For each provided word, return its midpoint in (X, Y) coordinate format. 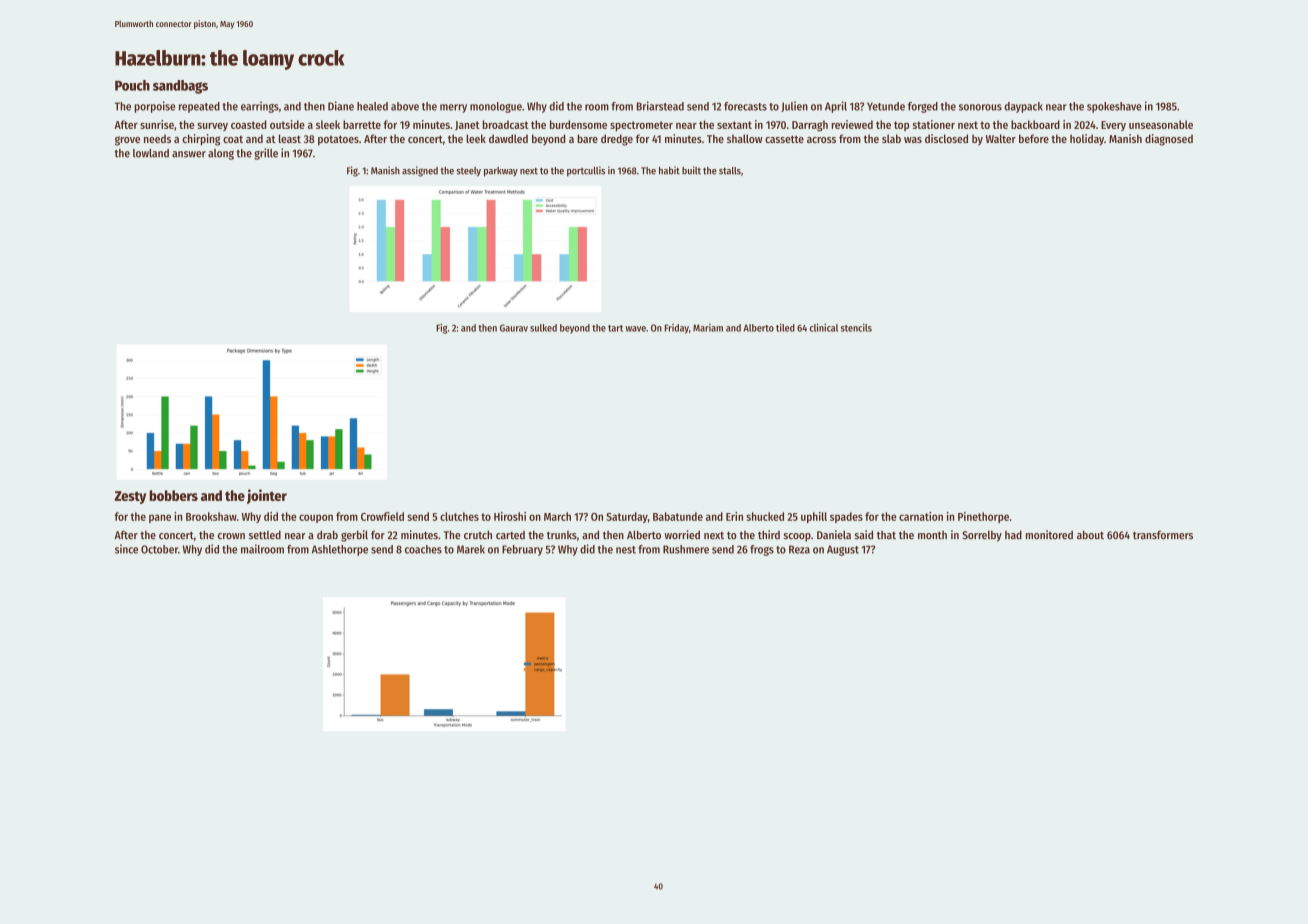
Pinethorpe (983, 517)
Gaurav (514, 328)
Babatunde (678, 516)
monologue (496, 107)
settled (265, 535)
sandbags (180, 87)
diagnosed (1169, 140)
